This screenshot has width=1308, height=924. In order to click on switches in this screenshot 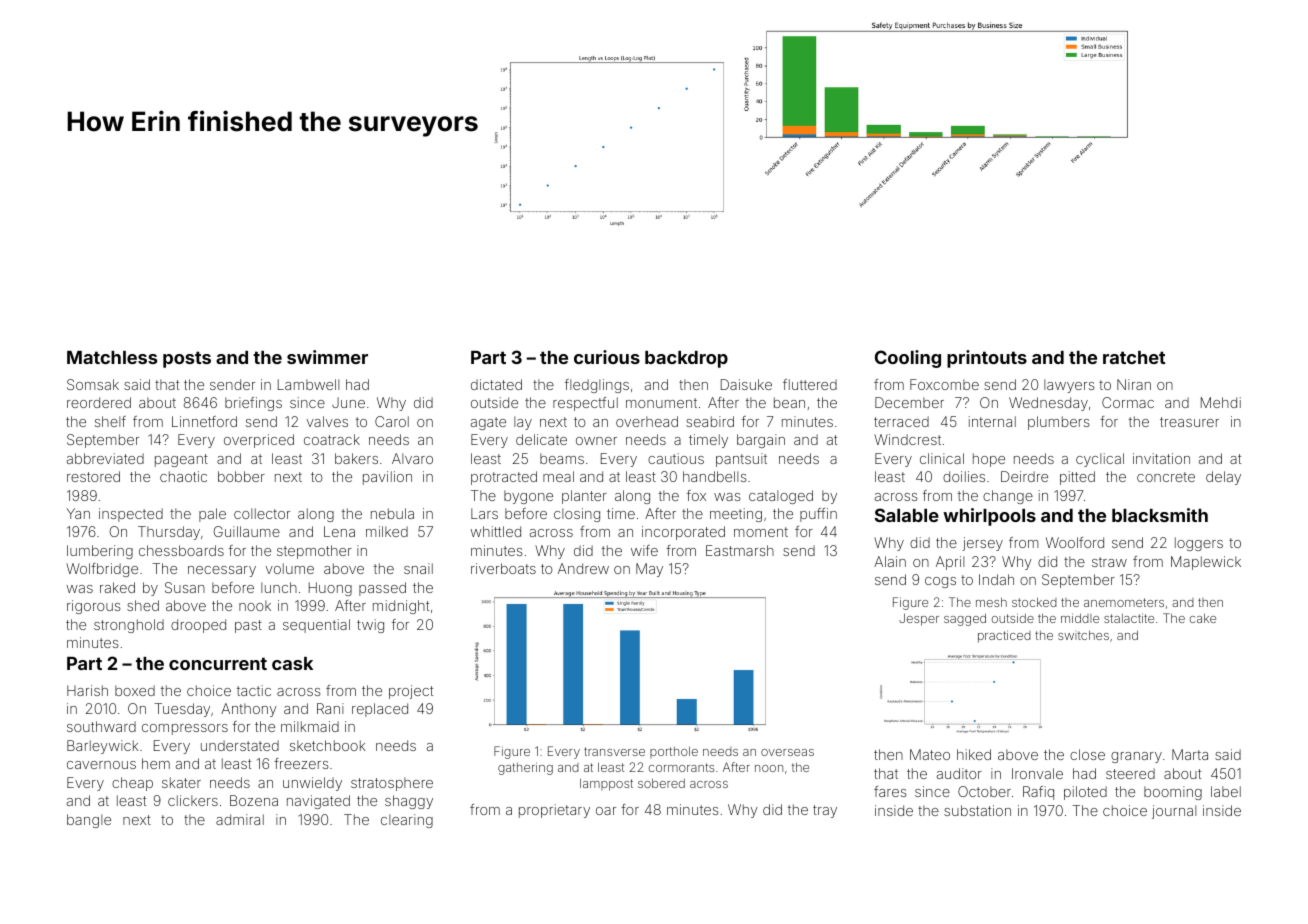, I will do `click(1083, 635)`.
